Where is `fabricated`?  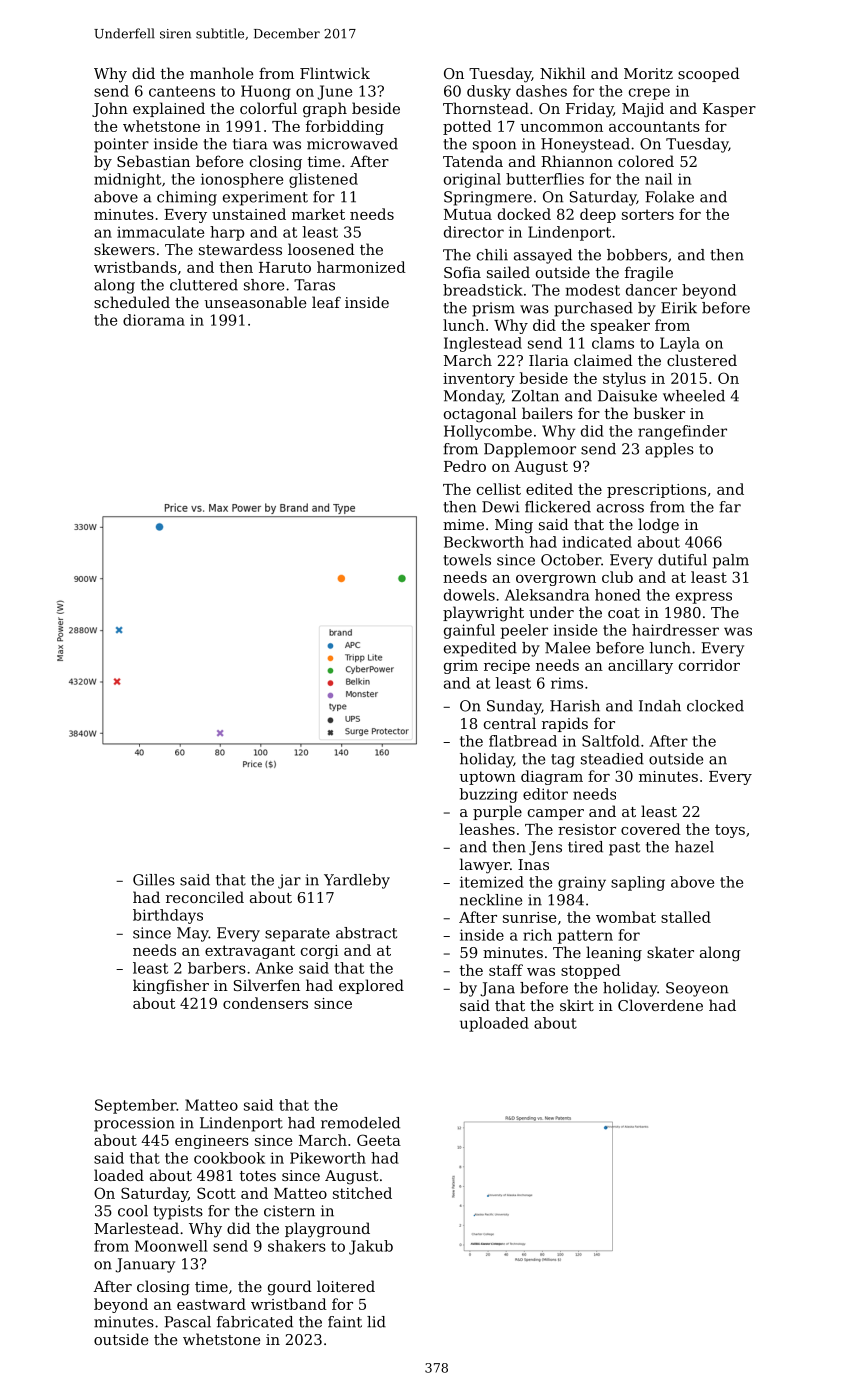
fabricated is located at coordinates (255, 1322).
